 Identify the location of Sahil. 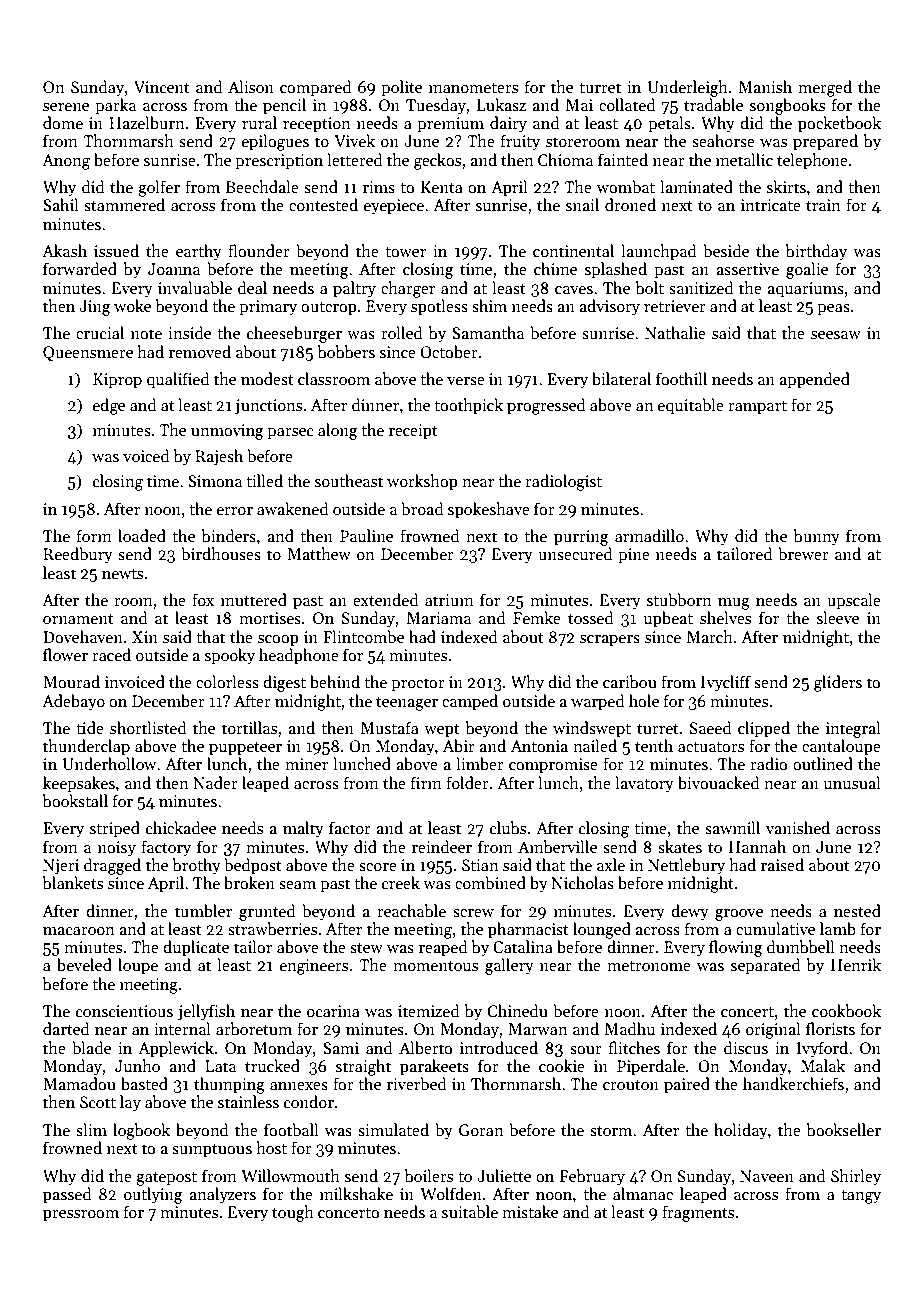
(61, 205).
